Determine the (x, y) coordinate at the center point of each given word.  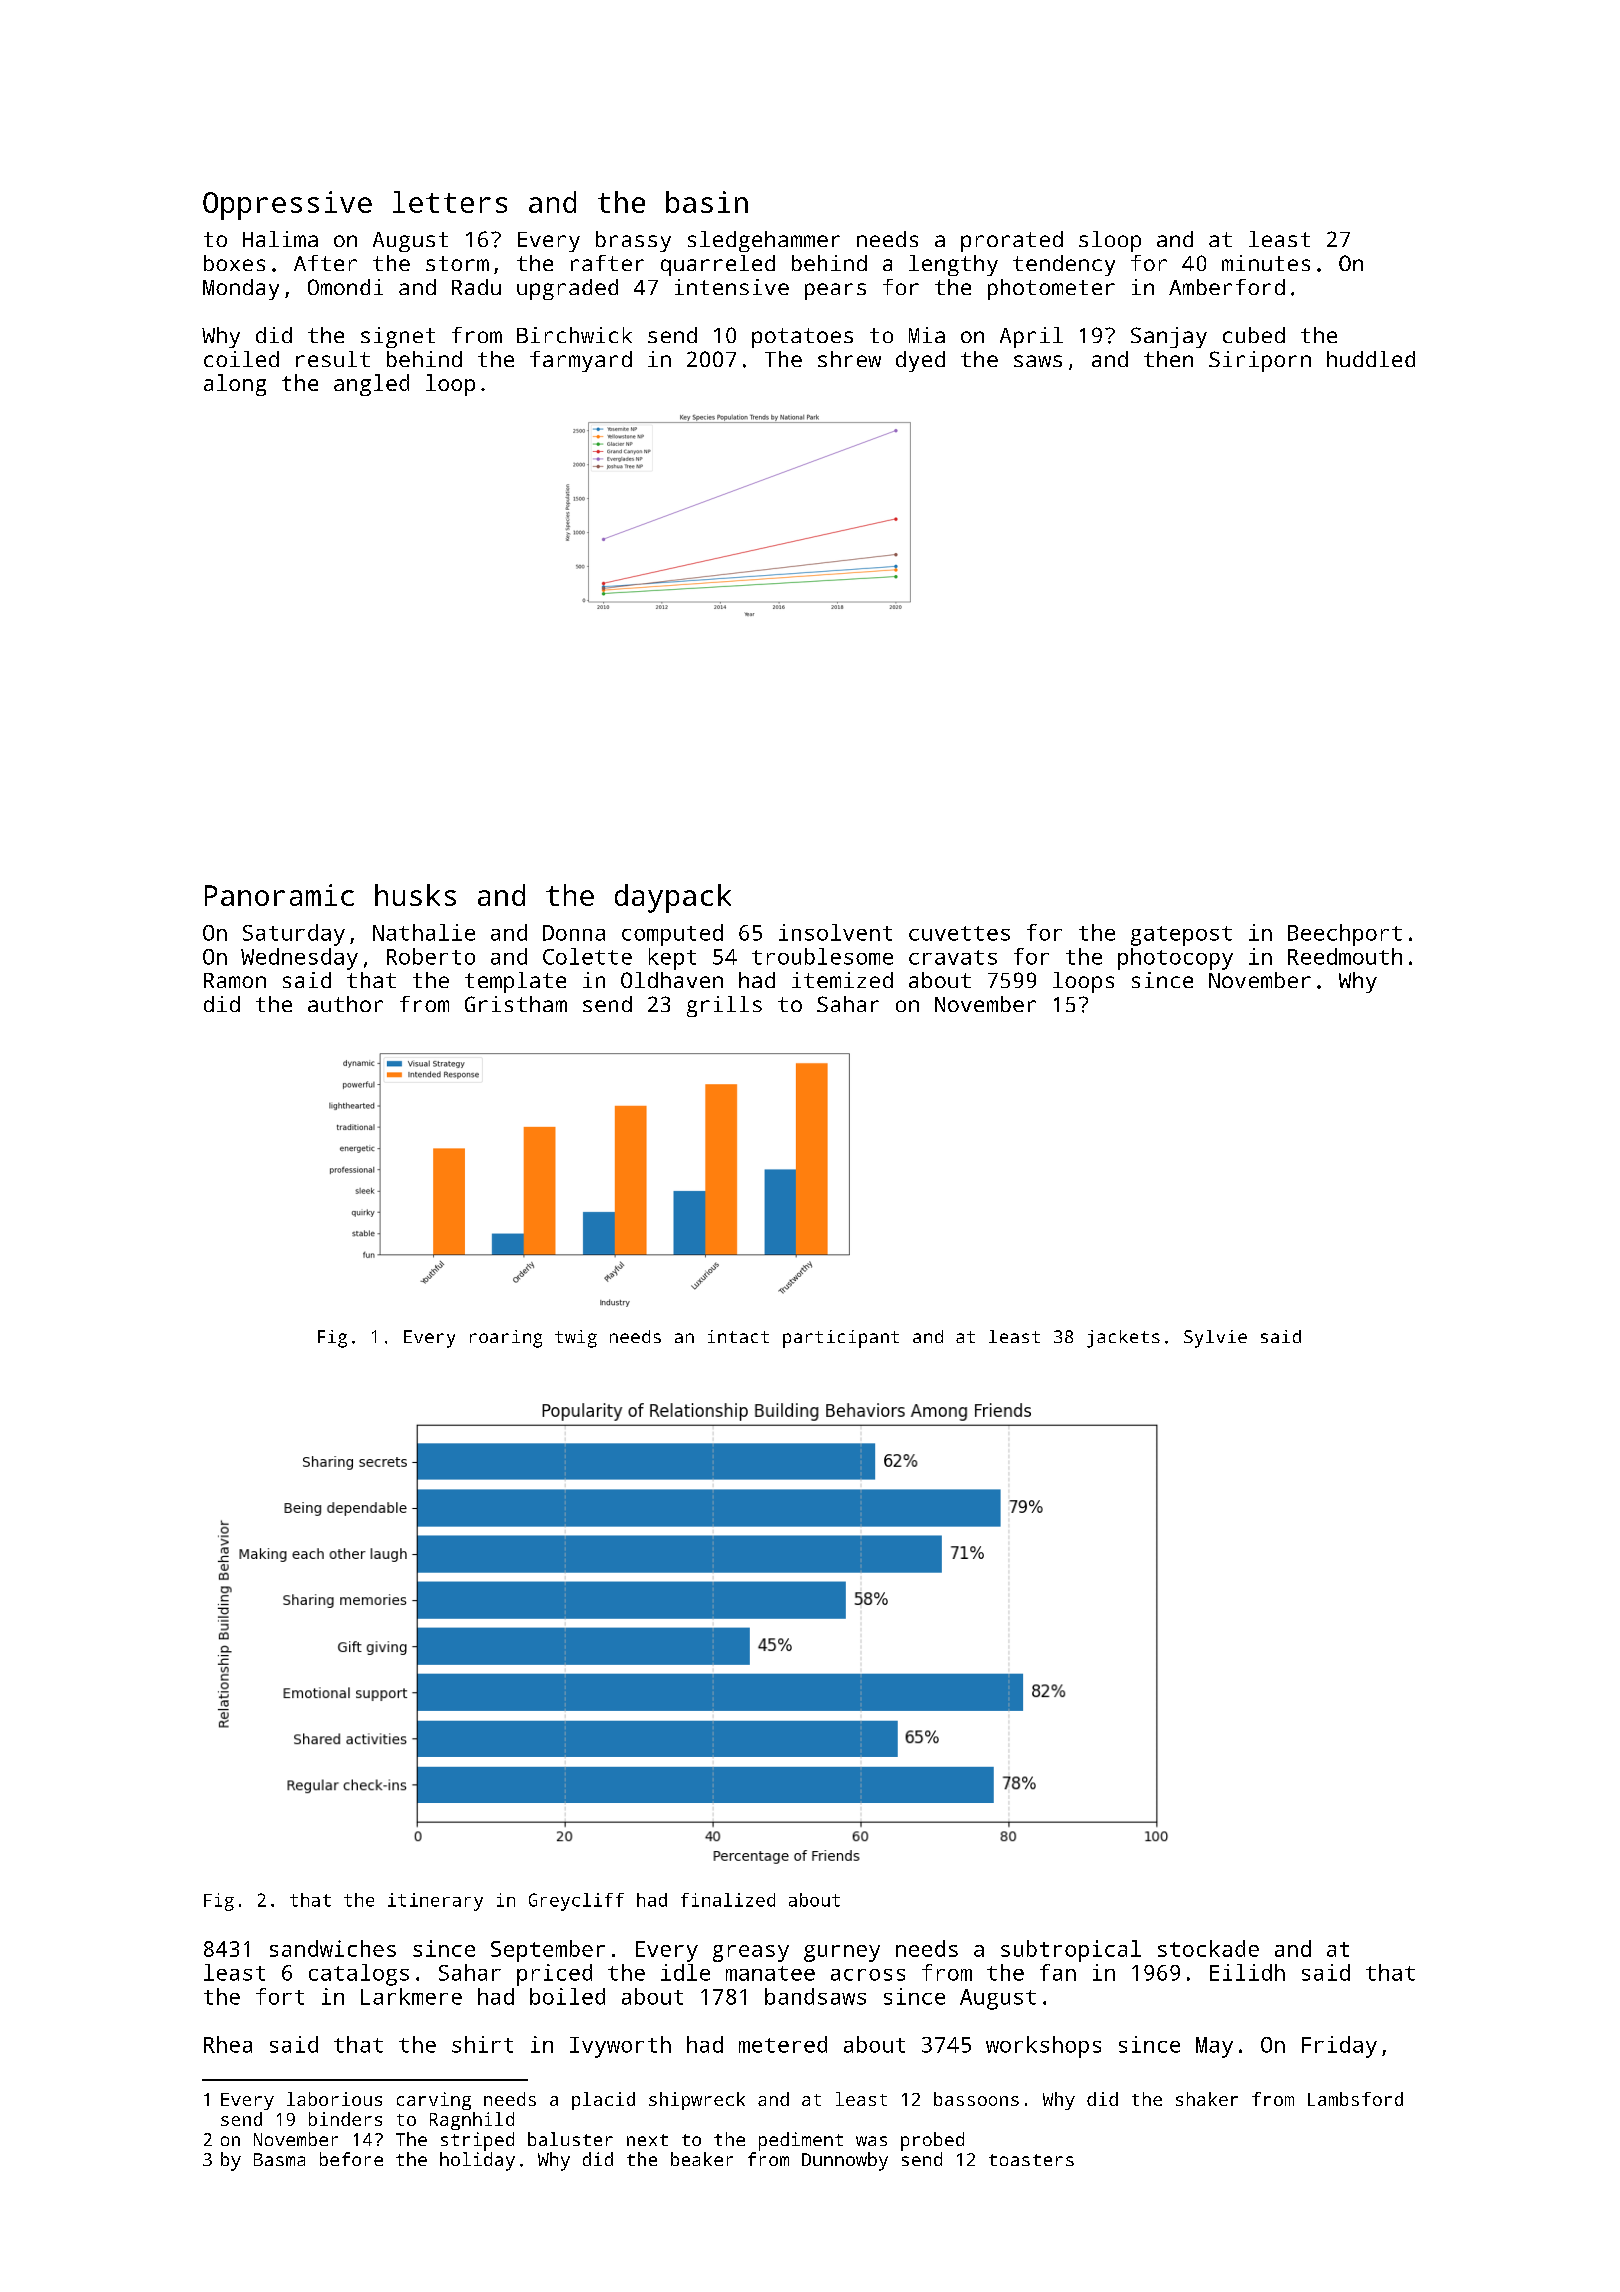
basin (707, 202)
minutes (1266, 263)
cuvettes (959, 933)
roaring (506, 1339)
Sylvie (1215, 1339)
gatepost (1181, 936)
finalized (728, 1900)
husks (415, 895)
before (351, 2159)
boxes (234, 263)
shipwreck (697, 2101)
